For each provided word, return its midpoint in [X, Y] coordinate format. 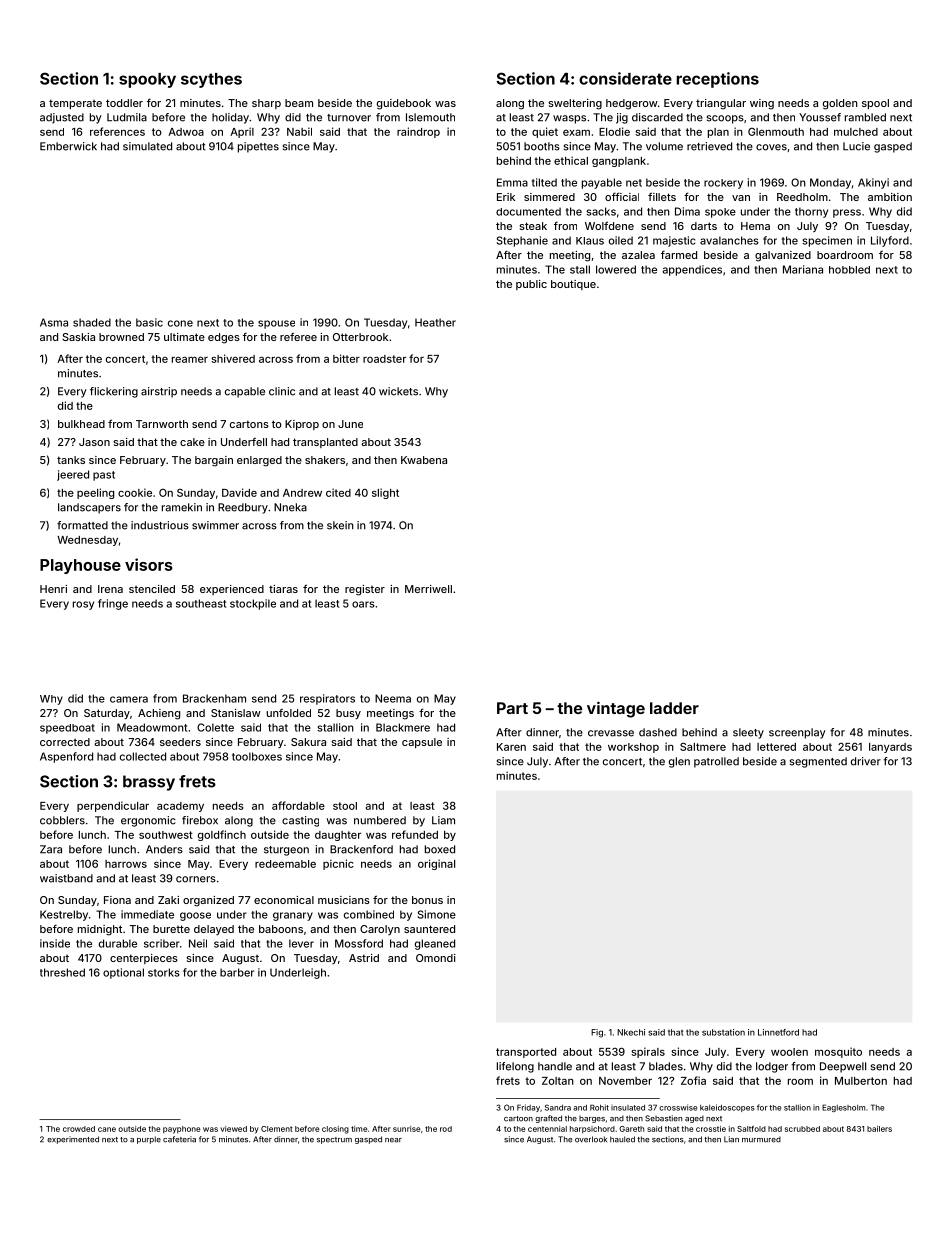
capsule [422, 743]
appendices [692, 270]
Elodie [614, 131]
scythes [211, 80]
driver [866, 761]
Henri [53, 589]
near [393, 1140]
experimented [73, 1140]
